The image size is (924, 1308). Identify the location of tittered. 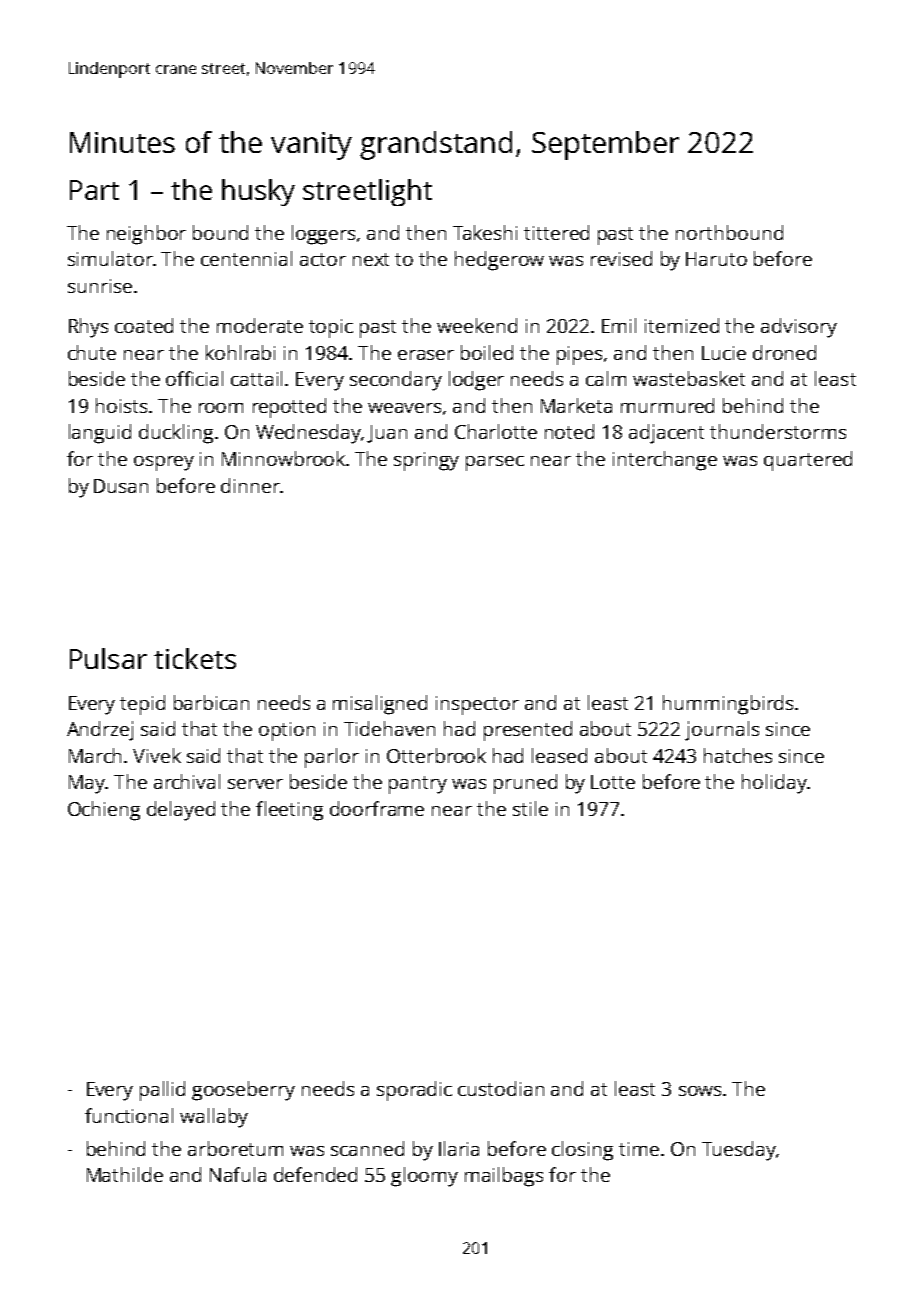
(556, 232).
